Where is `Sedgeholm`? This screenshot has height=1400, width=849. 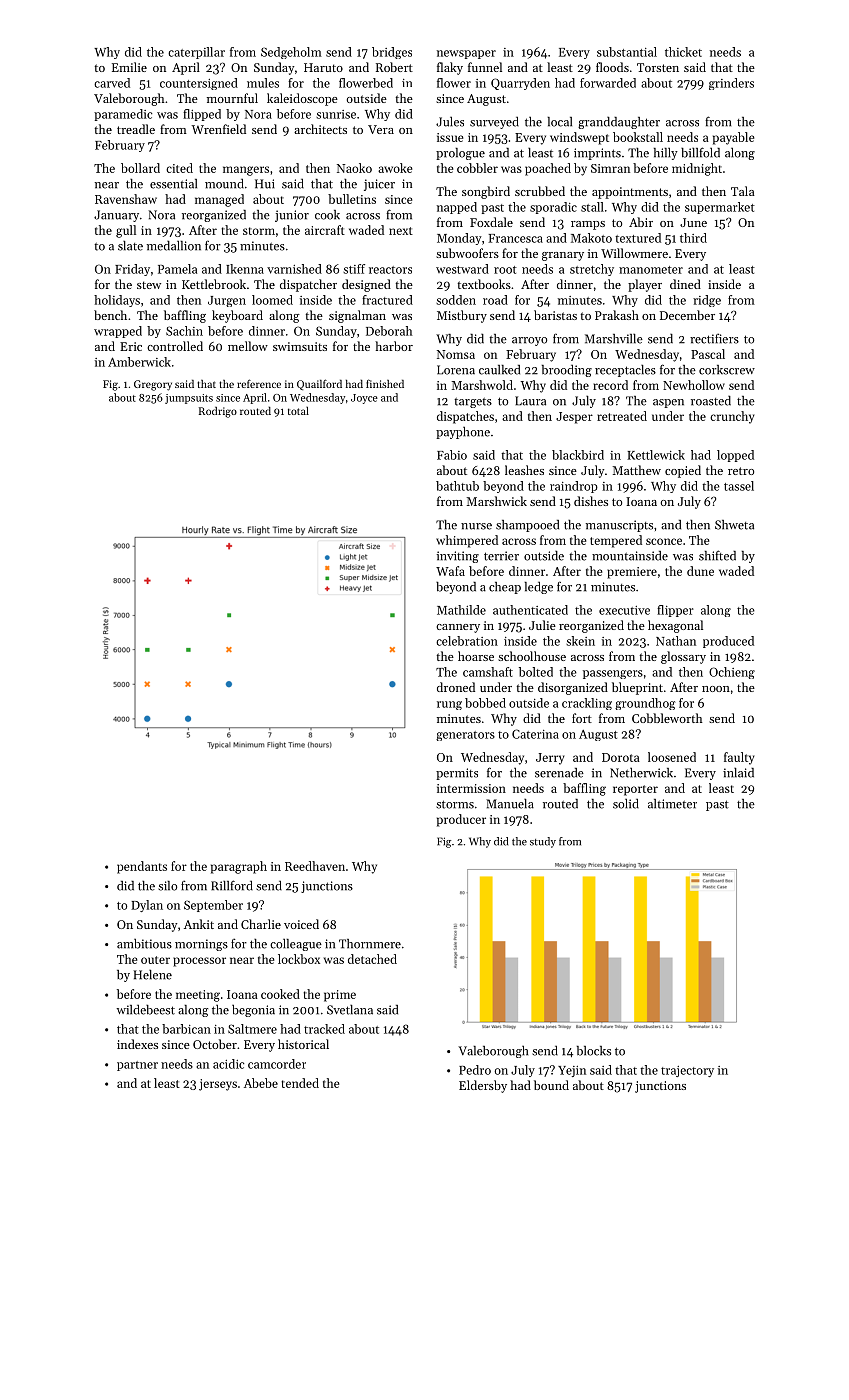
Sedgeholm is located at coordinates (291, 53).
